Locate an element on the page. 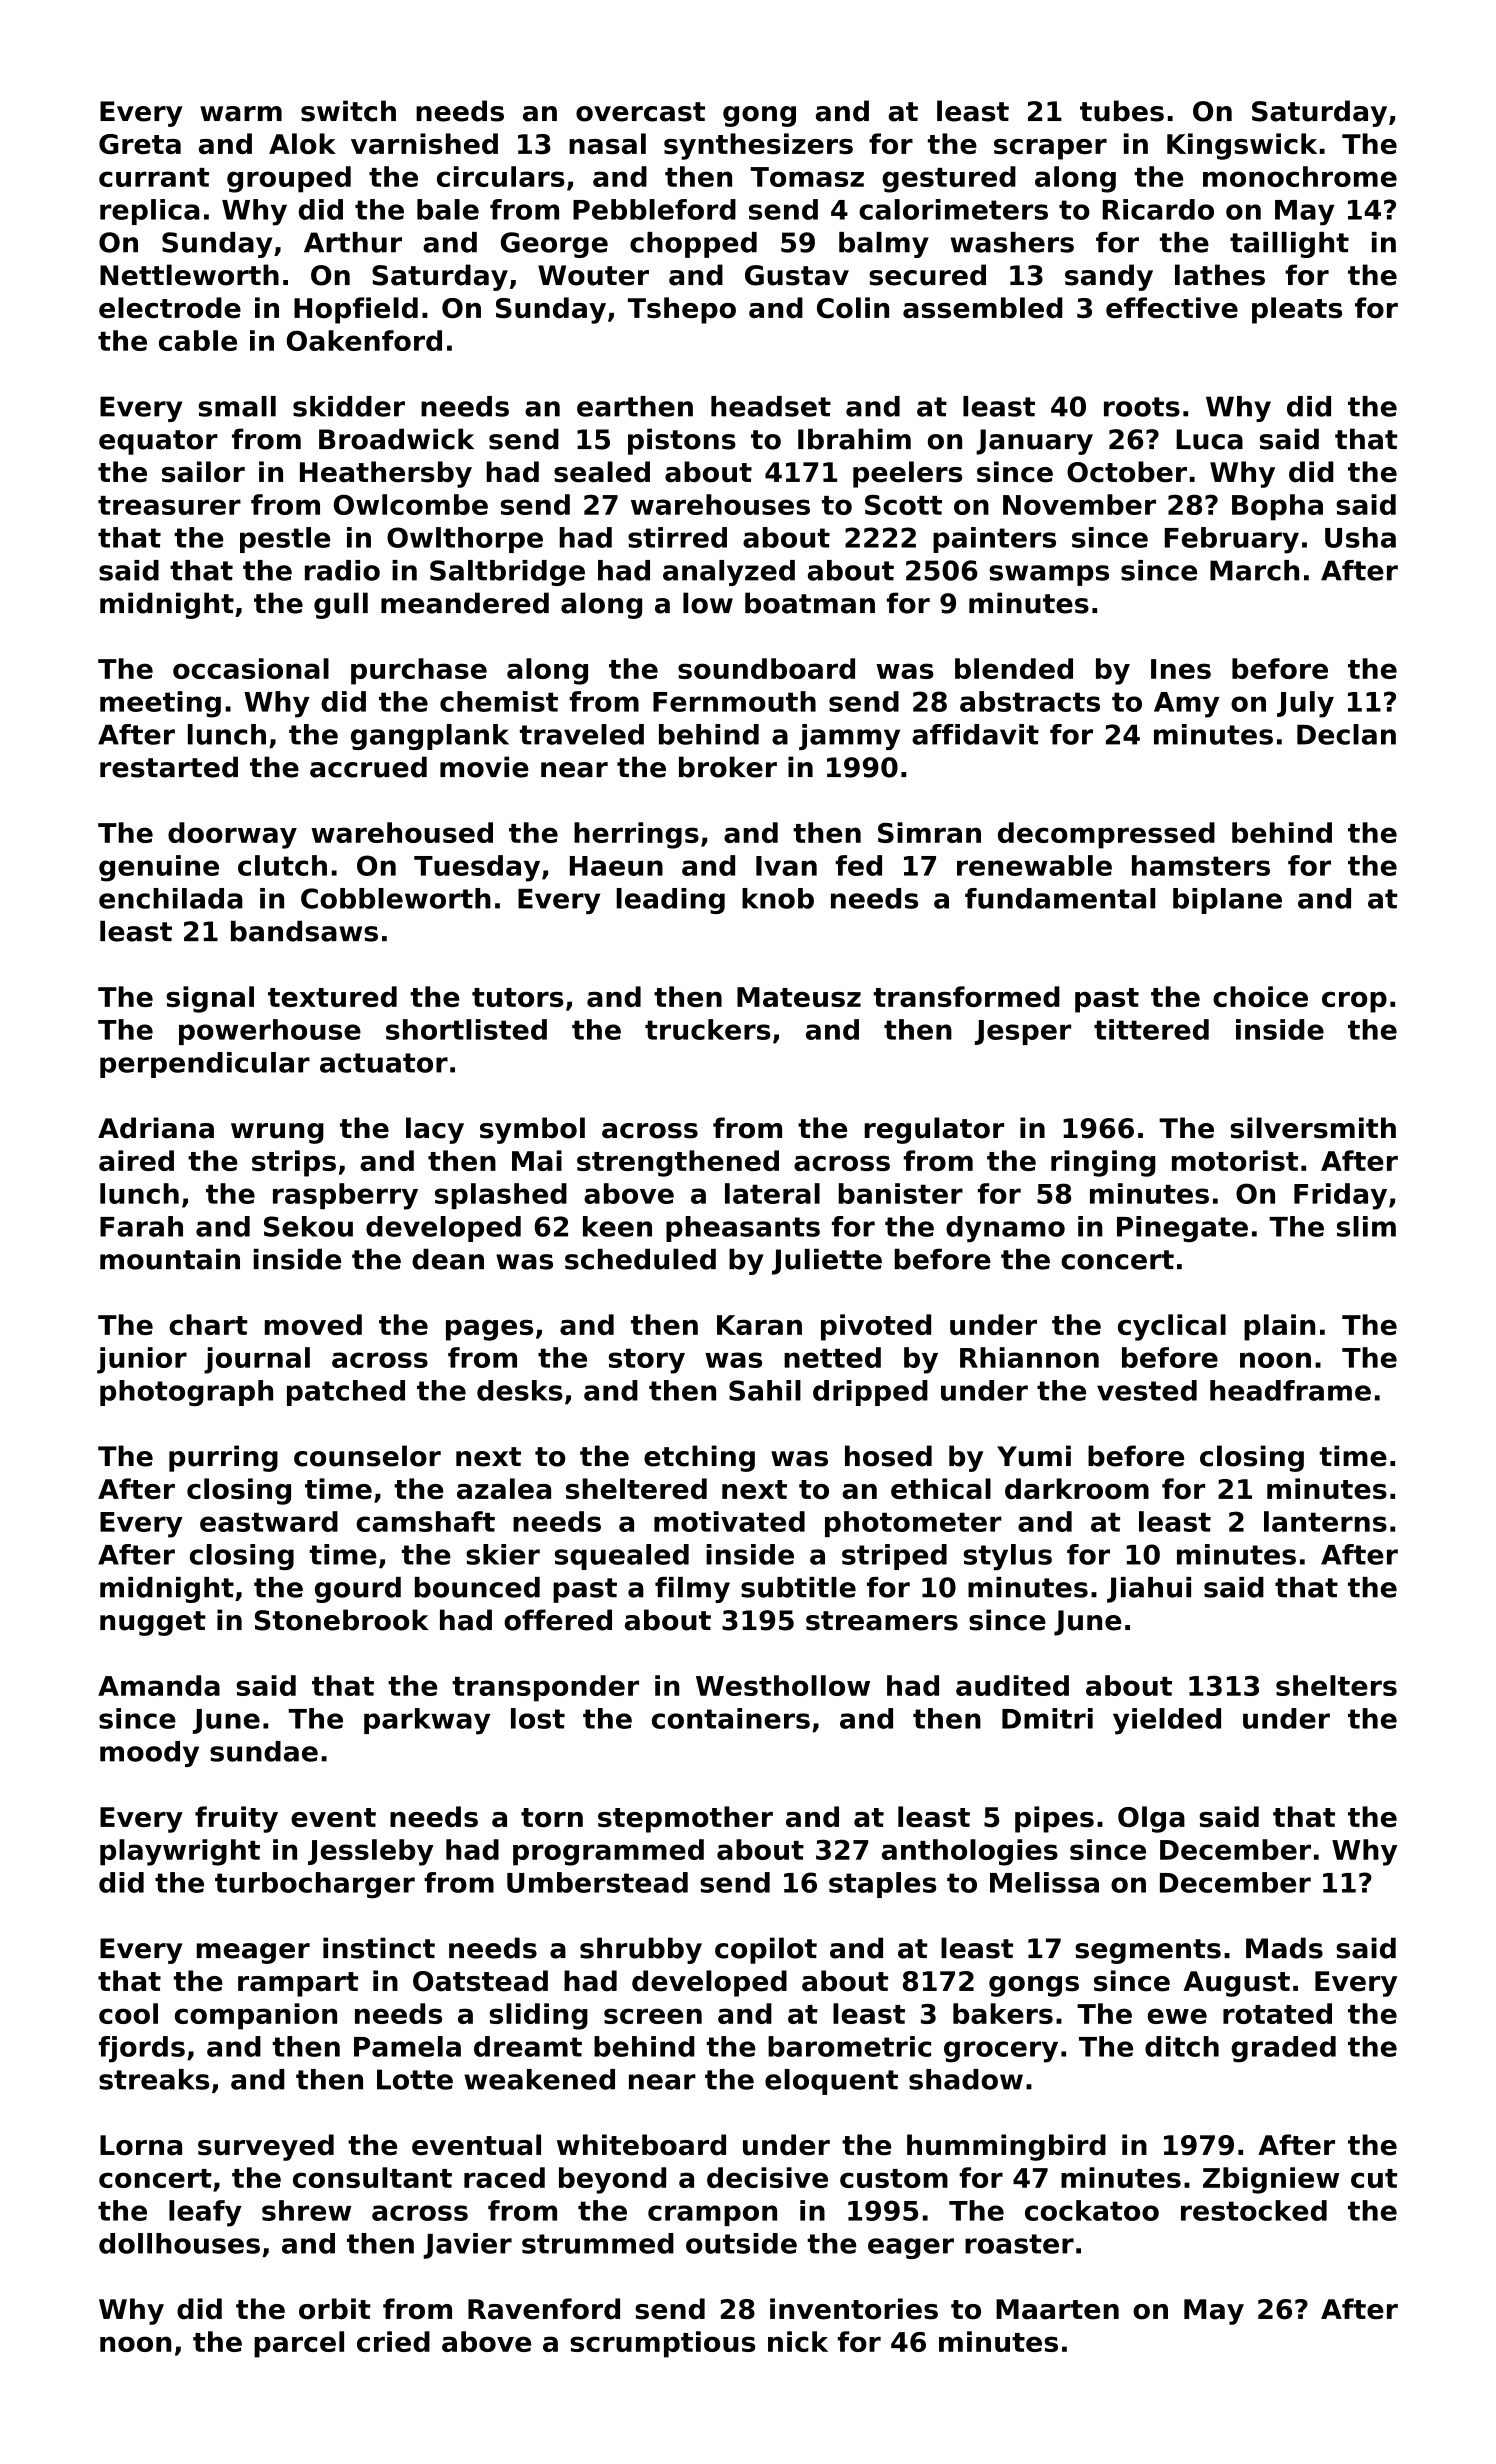 The image size is (1496, 2464). sailor is located at coordinates (203, 472).
